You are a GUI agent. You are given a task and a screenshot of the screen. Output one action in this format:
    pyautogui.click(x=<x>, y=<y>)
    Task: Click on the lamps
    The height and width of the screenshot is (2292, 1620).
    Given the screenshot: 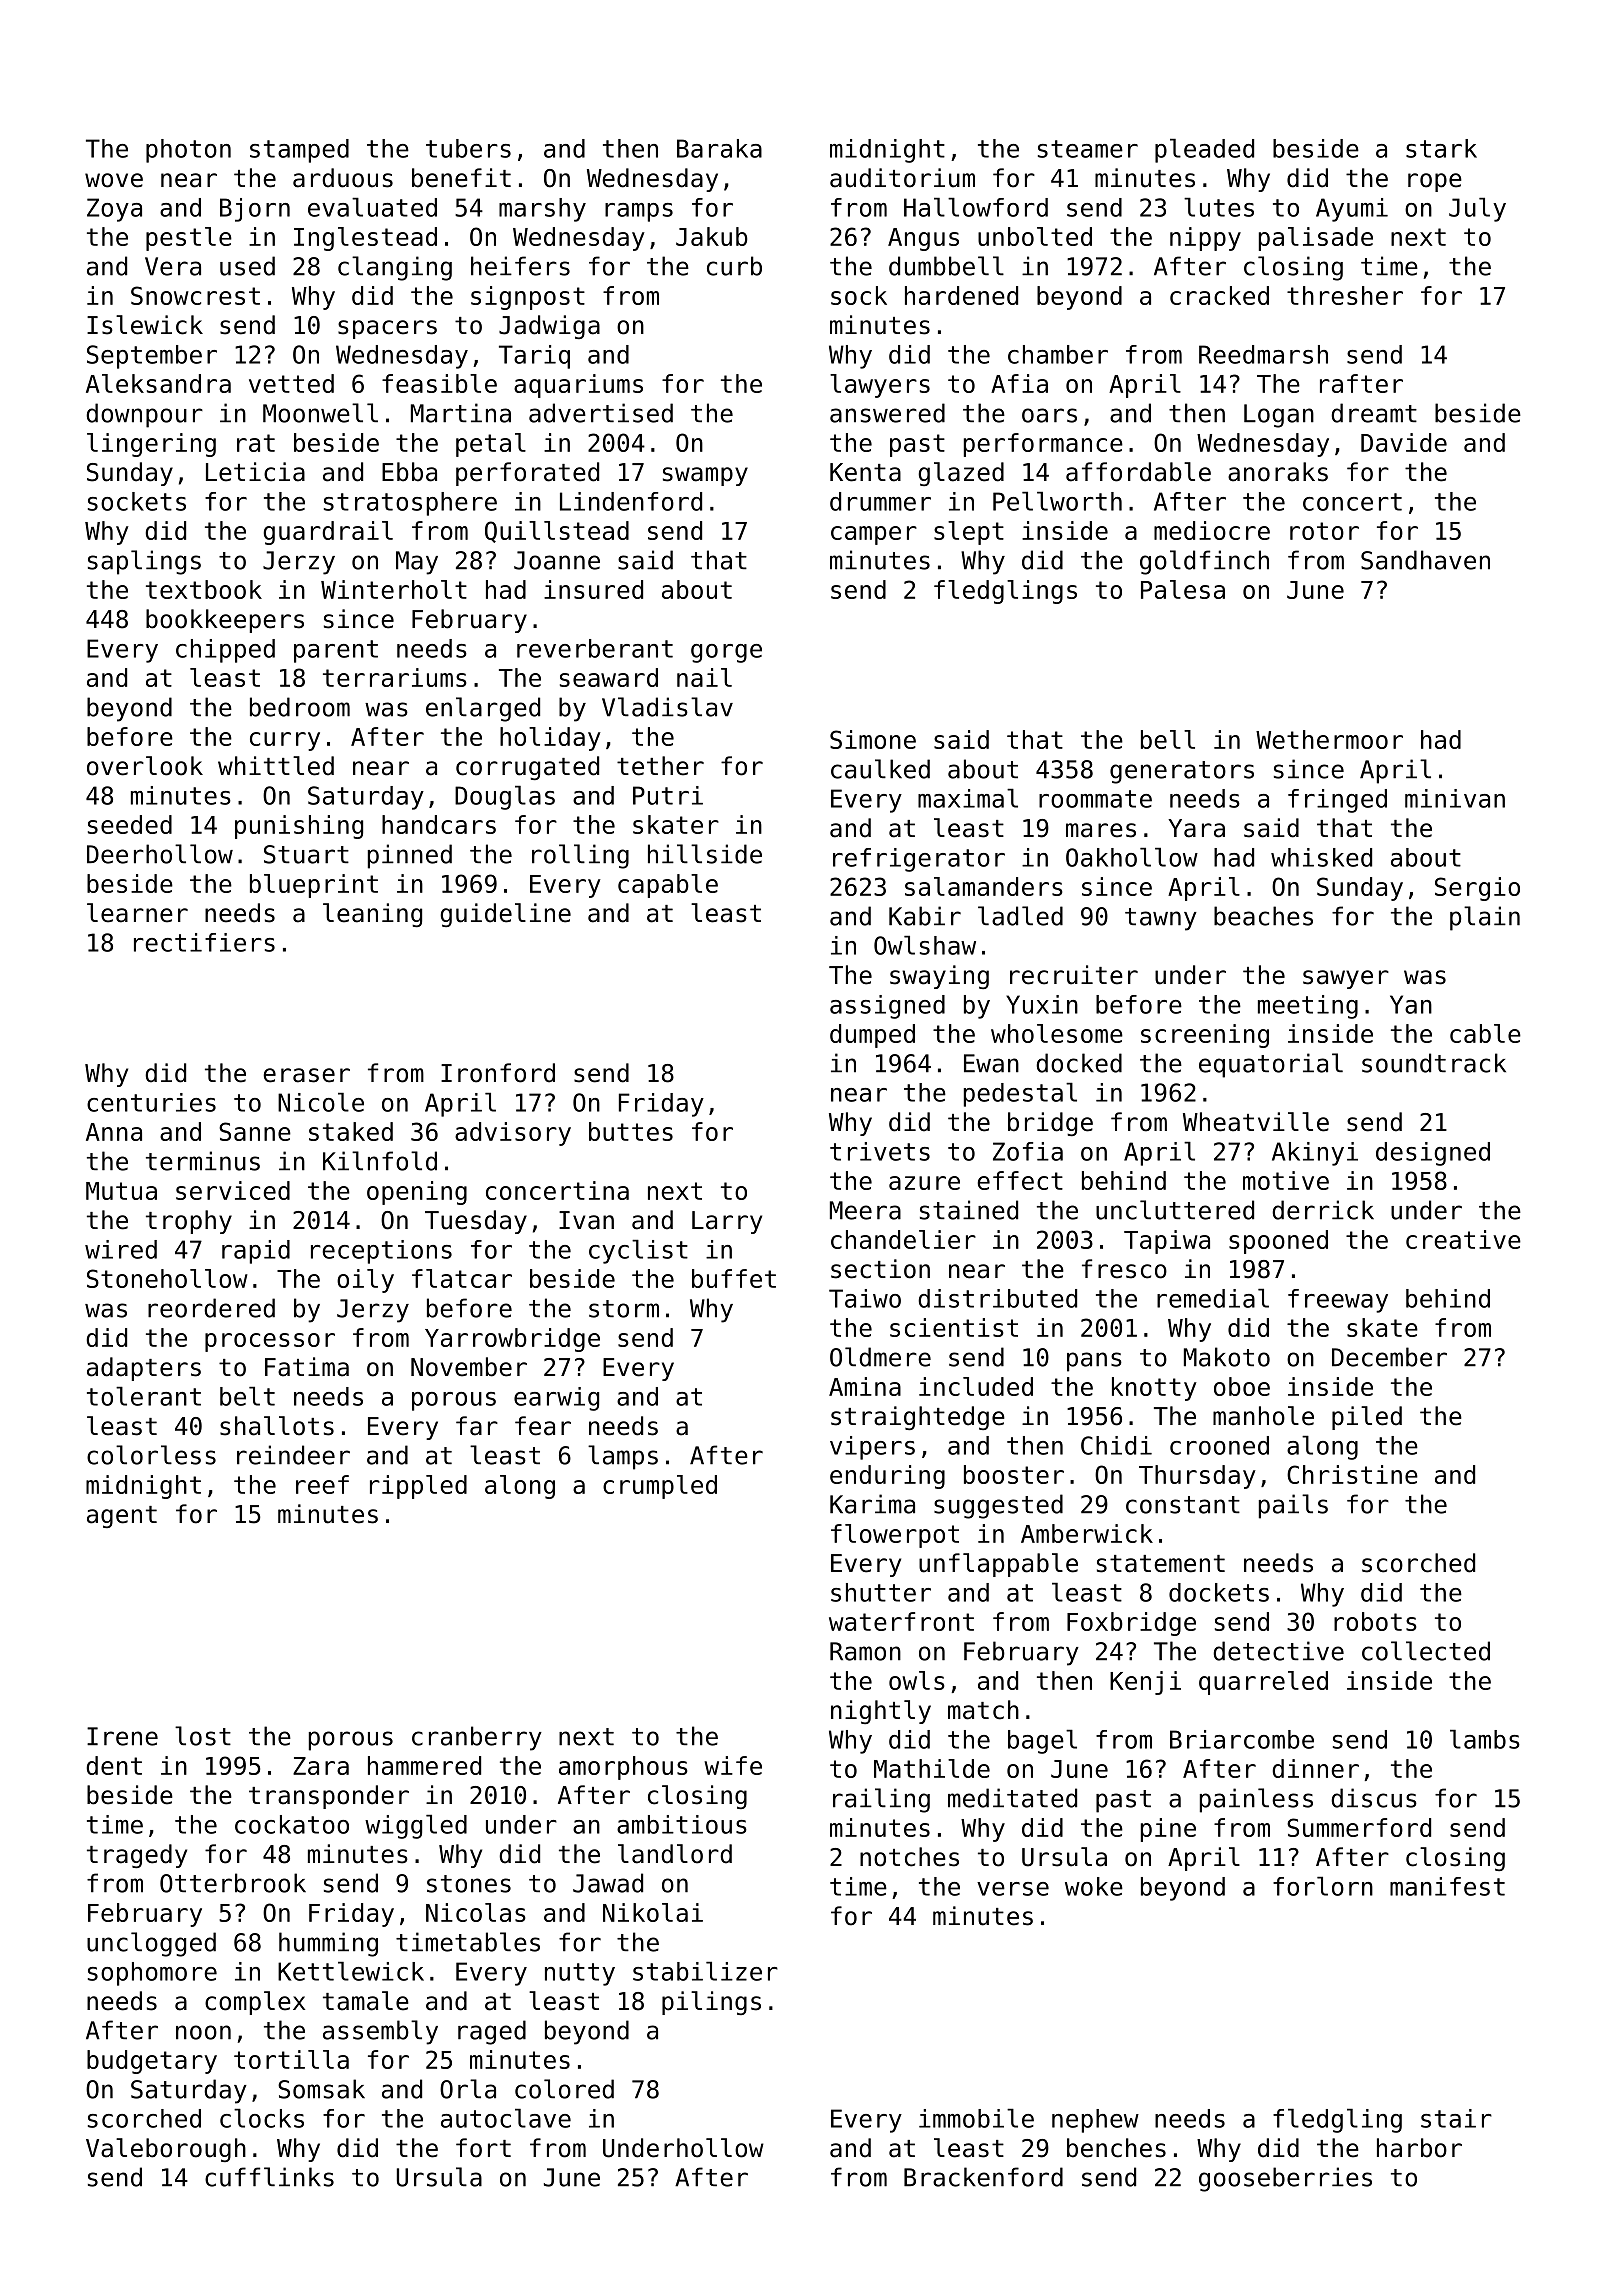 What is the action you would take?
    pyautogui.click(x=623, y=1457)
